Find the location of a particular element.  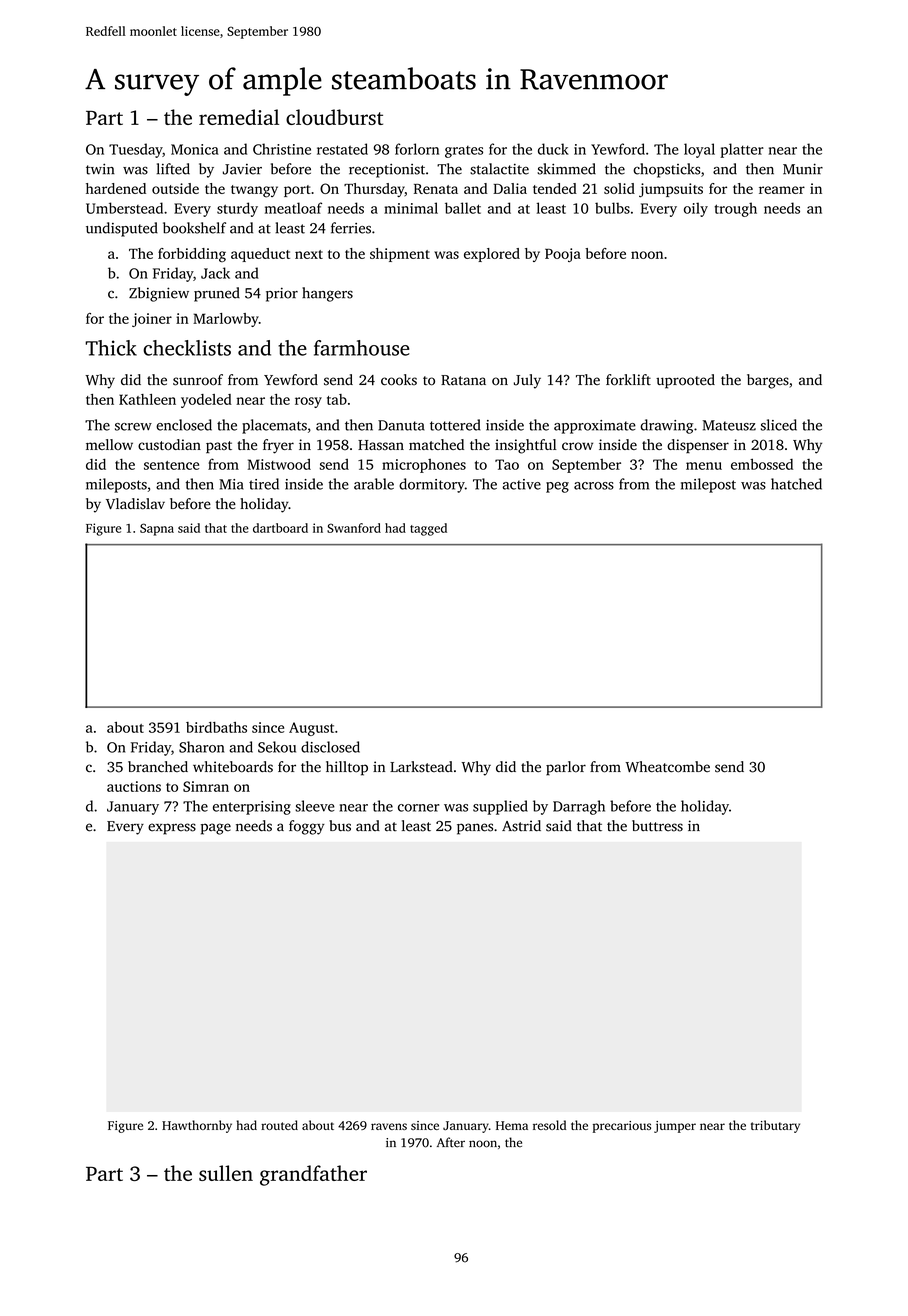

tagged is located at coordinates (428, 529).
